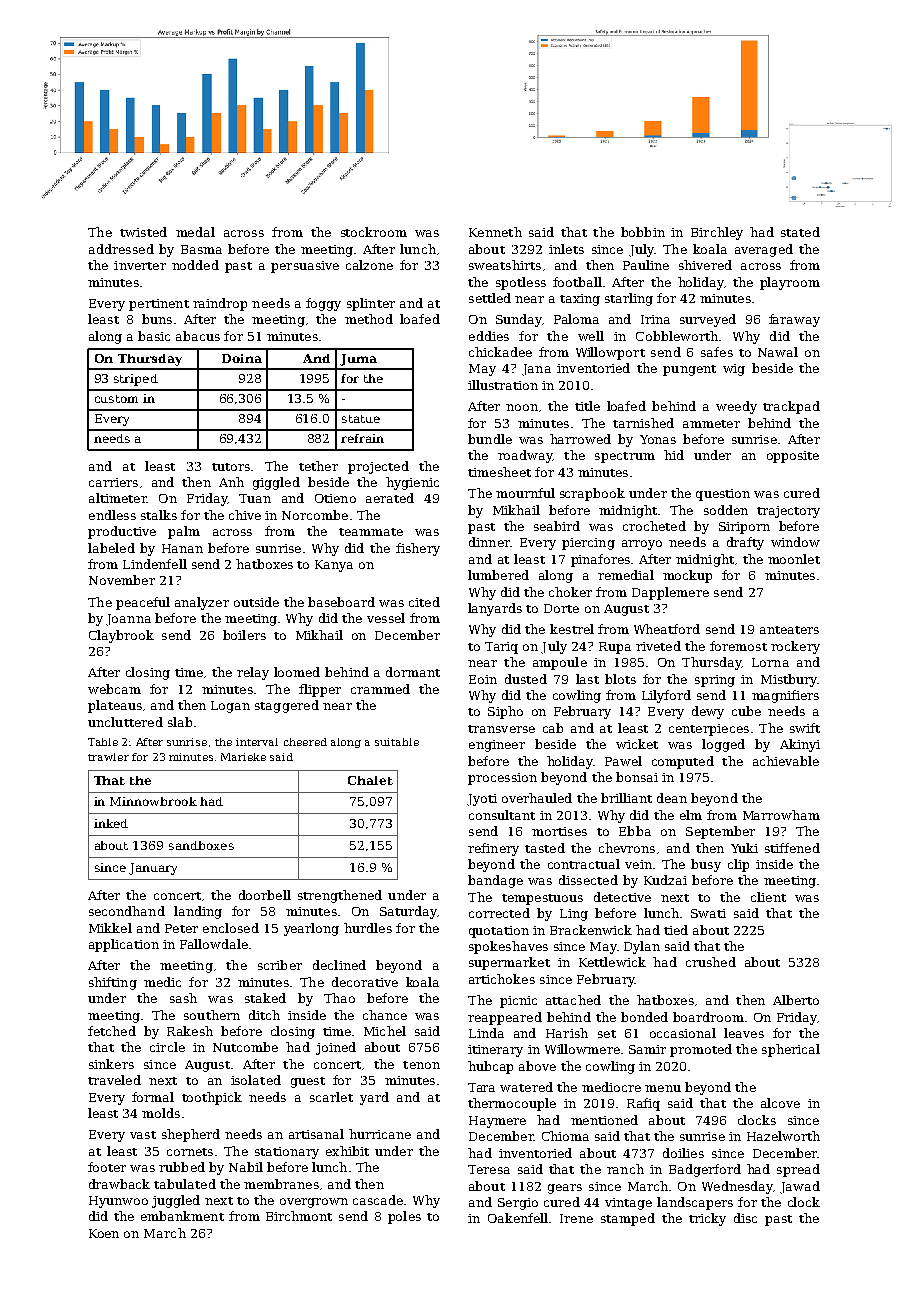 The image size is (908, 1316). I want to click on Yonas, so click(658, 439).
